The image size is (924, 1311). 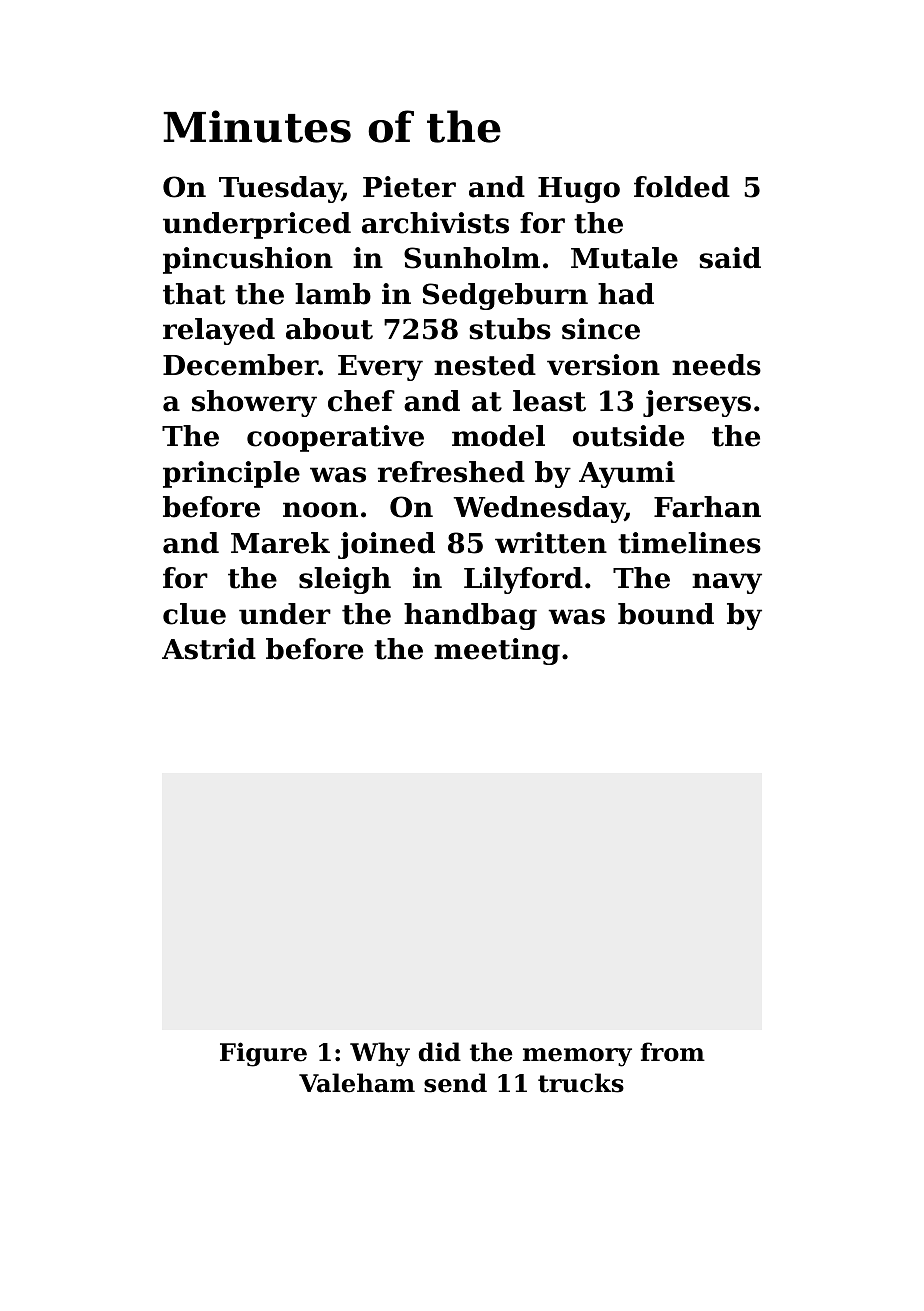 I want to click on Why, so click(x=380, y=1054).
